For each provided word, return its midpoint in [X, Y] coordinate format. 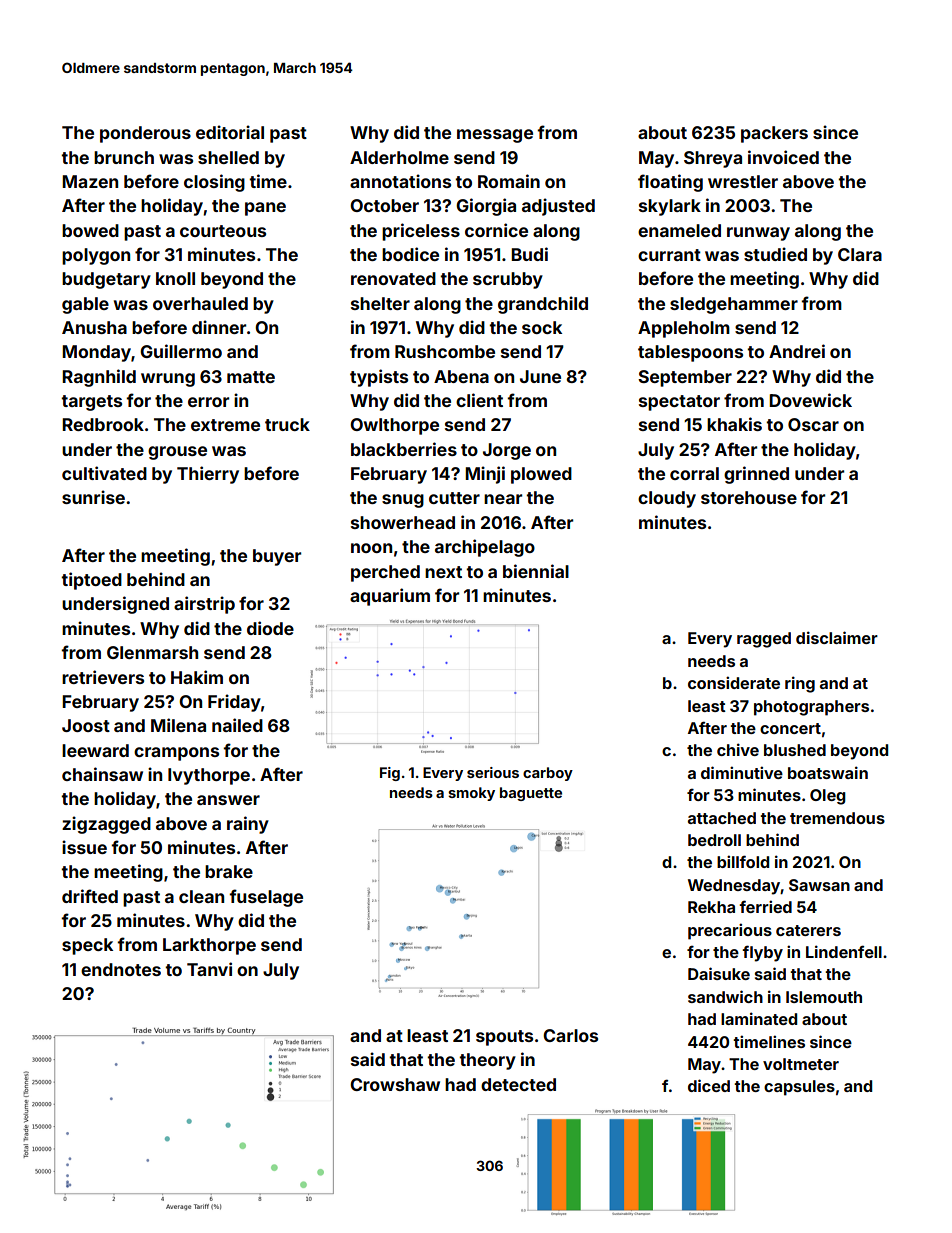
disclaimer [837, 637]
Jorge [507, 451]
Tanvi [209, 969]
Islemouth [824, 997]
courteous [223, 231]
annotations [400, 181]
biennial [536, 571]
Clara [860, 254]
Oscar [813, 424]
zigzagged [106, 825]
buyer [277, 557]
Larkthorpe [209, 946]
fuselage [266, 898]
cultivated [104, 473]
